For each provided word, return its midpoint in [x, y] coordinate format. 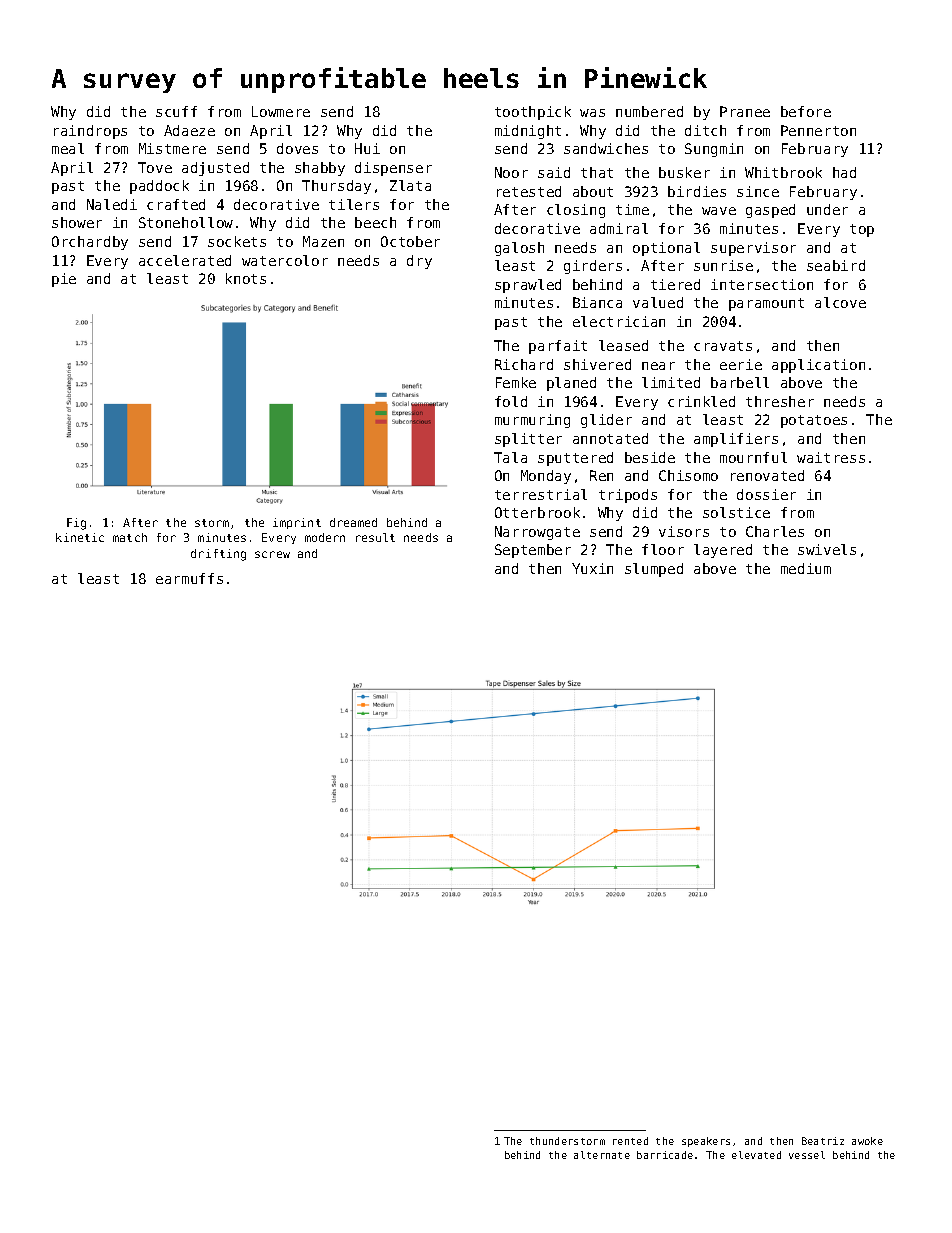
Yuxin [592, 568]
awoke [867, 1141]
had [844, 172]
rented [630, 1141]
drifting [218, 555]
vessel [807, 1155]
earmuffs [189, 578]
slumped [654, 570]
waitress [831, 457]
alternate [602, 1155]
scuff [176, 111]
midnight [528, 132]
